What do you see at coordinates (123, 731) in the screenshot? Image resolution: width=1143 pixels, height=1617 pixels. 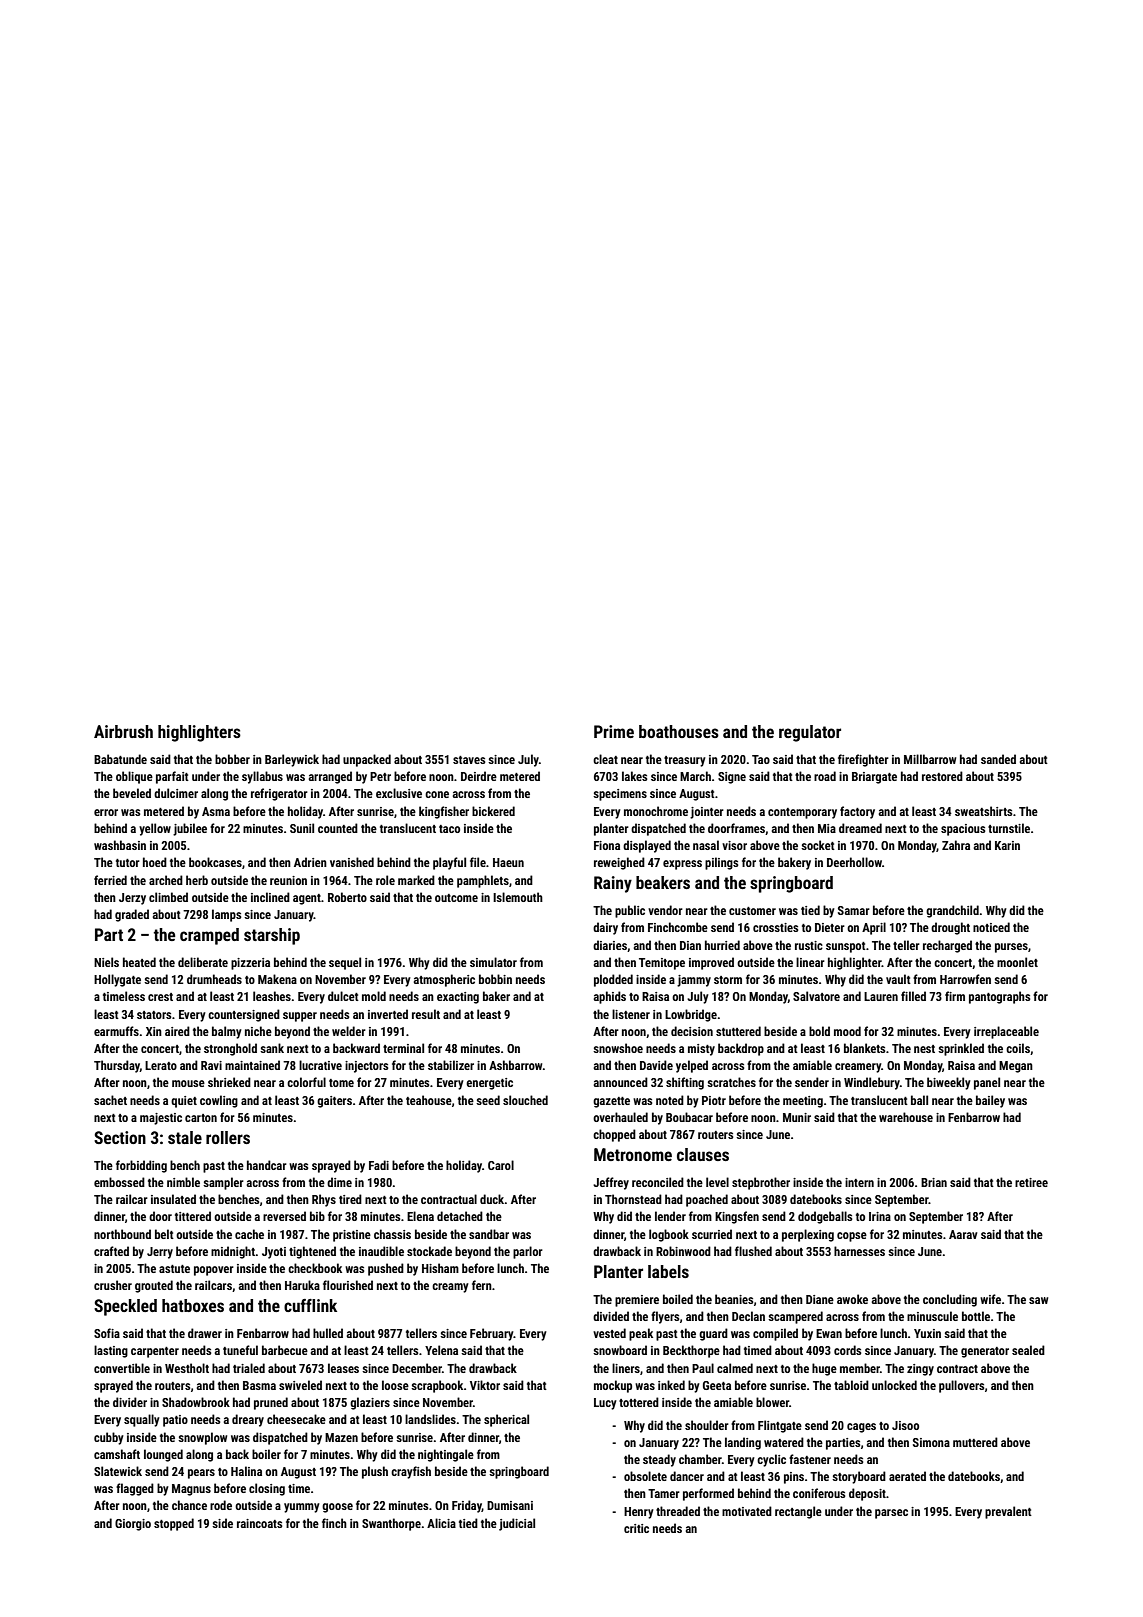 I see `Airbrush` at bounding box center [123, 731].
